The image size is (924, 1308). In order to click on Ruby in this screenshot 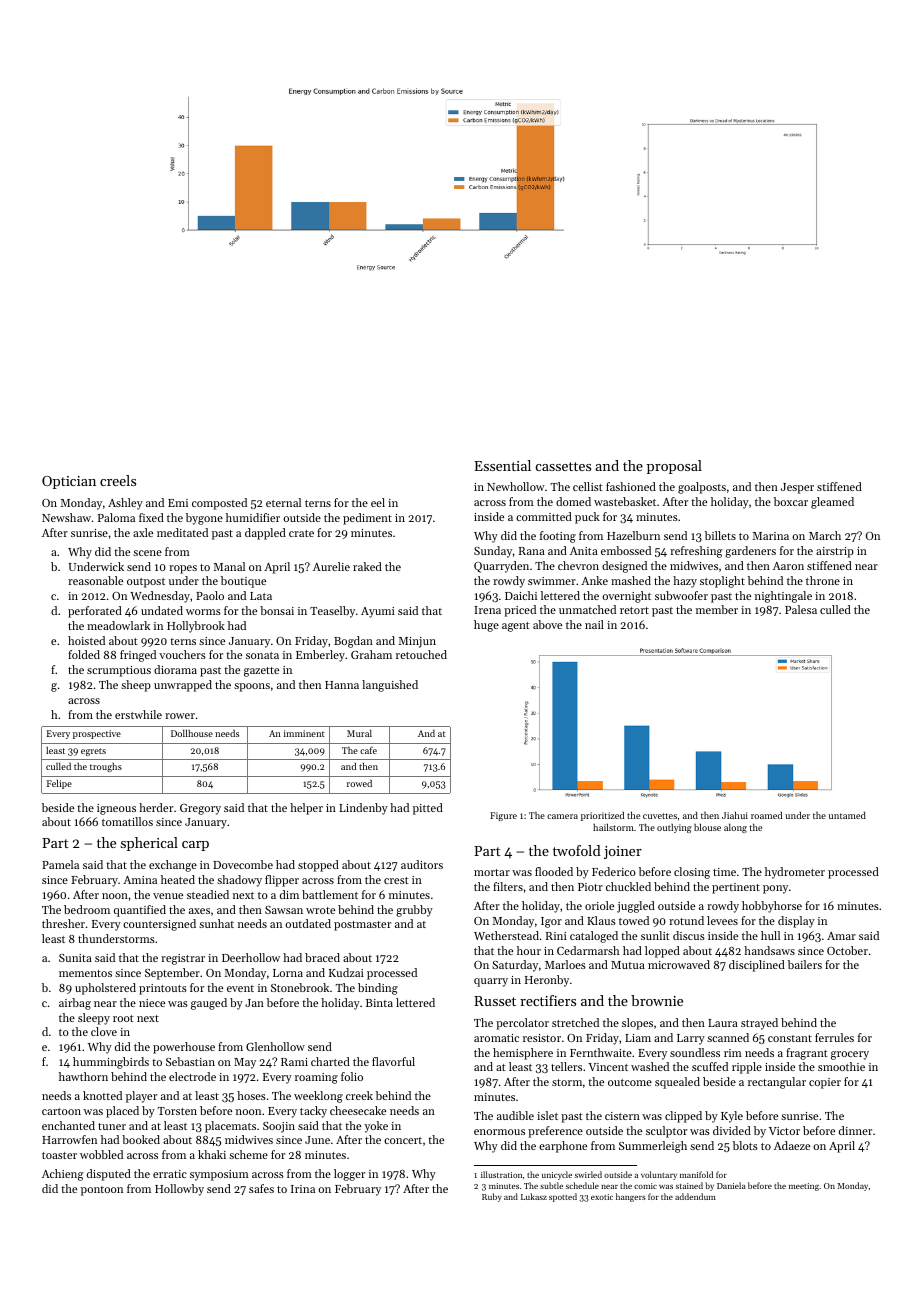, I will do `click(492, 1197)`.
